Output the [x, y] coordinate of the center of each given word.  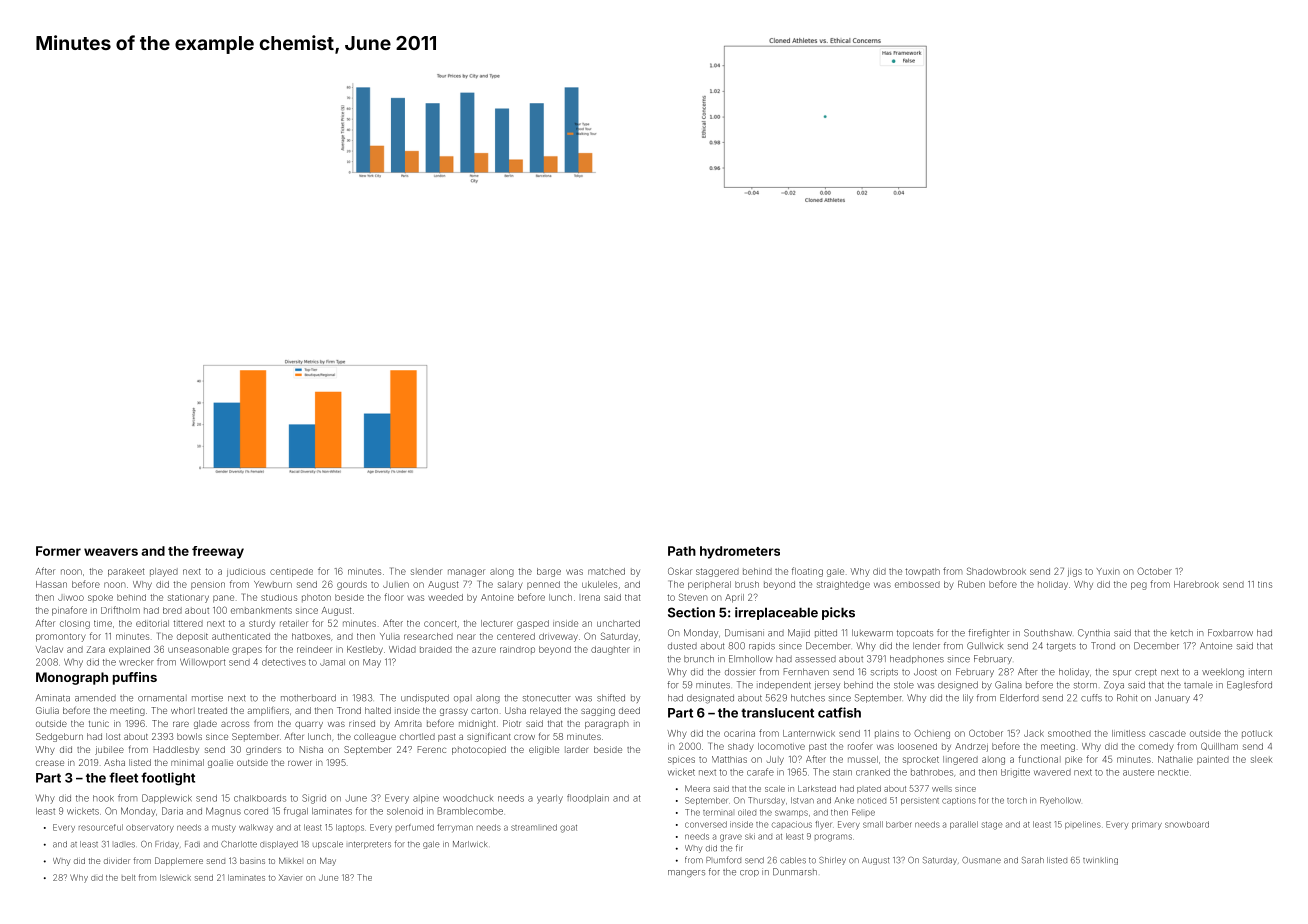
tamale [1198, 685]
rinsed [362, 723]
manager [466, 573]
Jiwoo [71, 597]
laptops [350, 828]
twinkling [1100, 861]
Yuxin [1108, 571]
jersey [827, 685]
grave [731, 838]
